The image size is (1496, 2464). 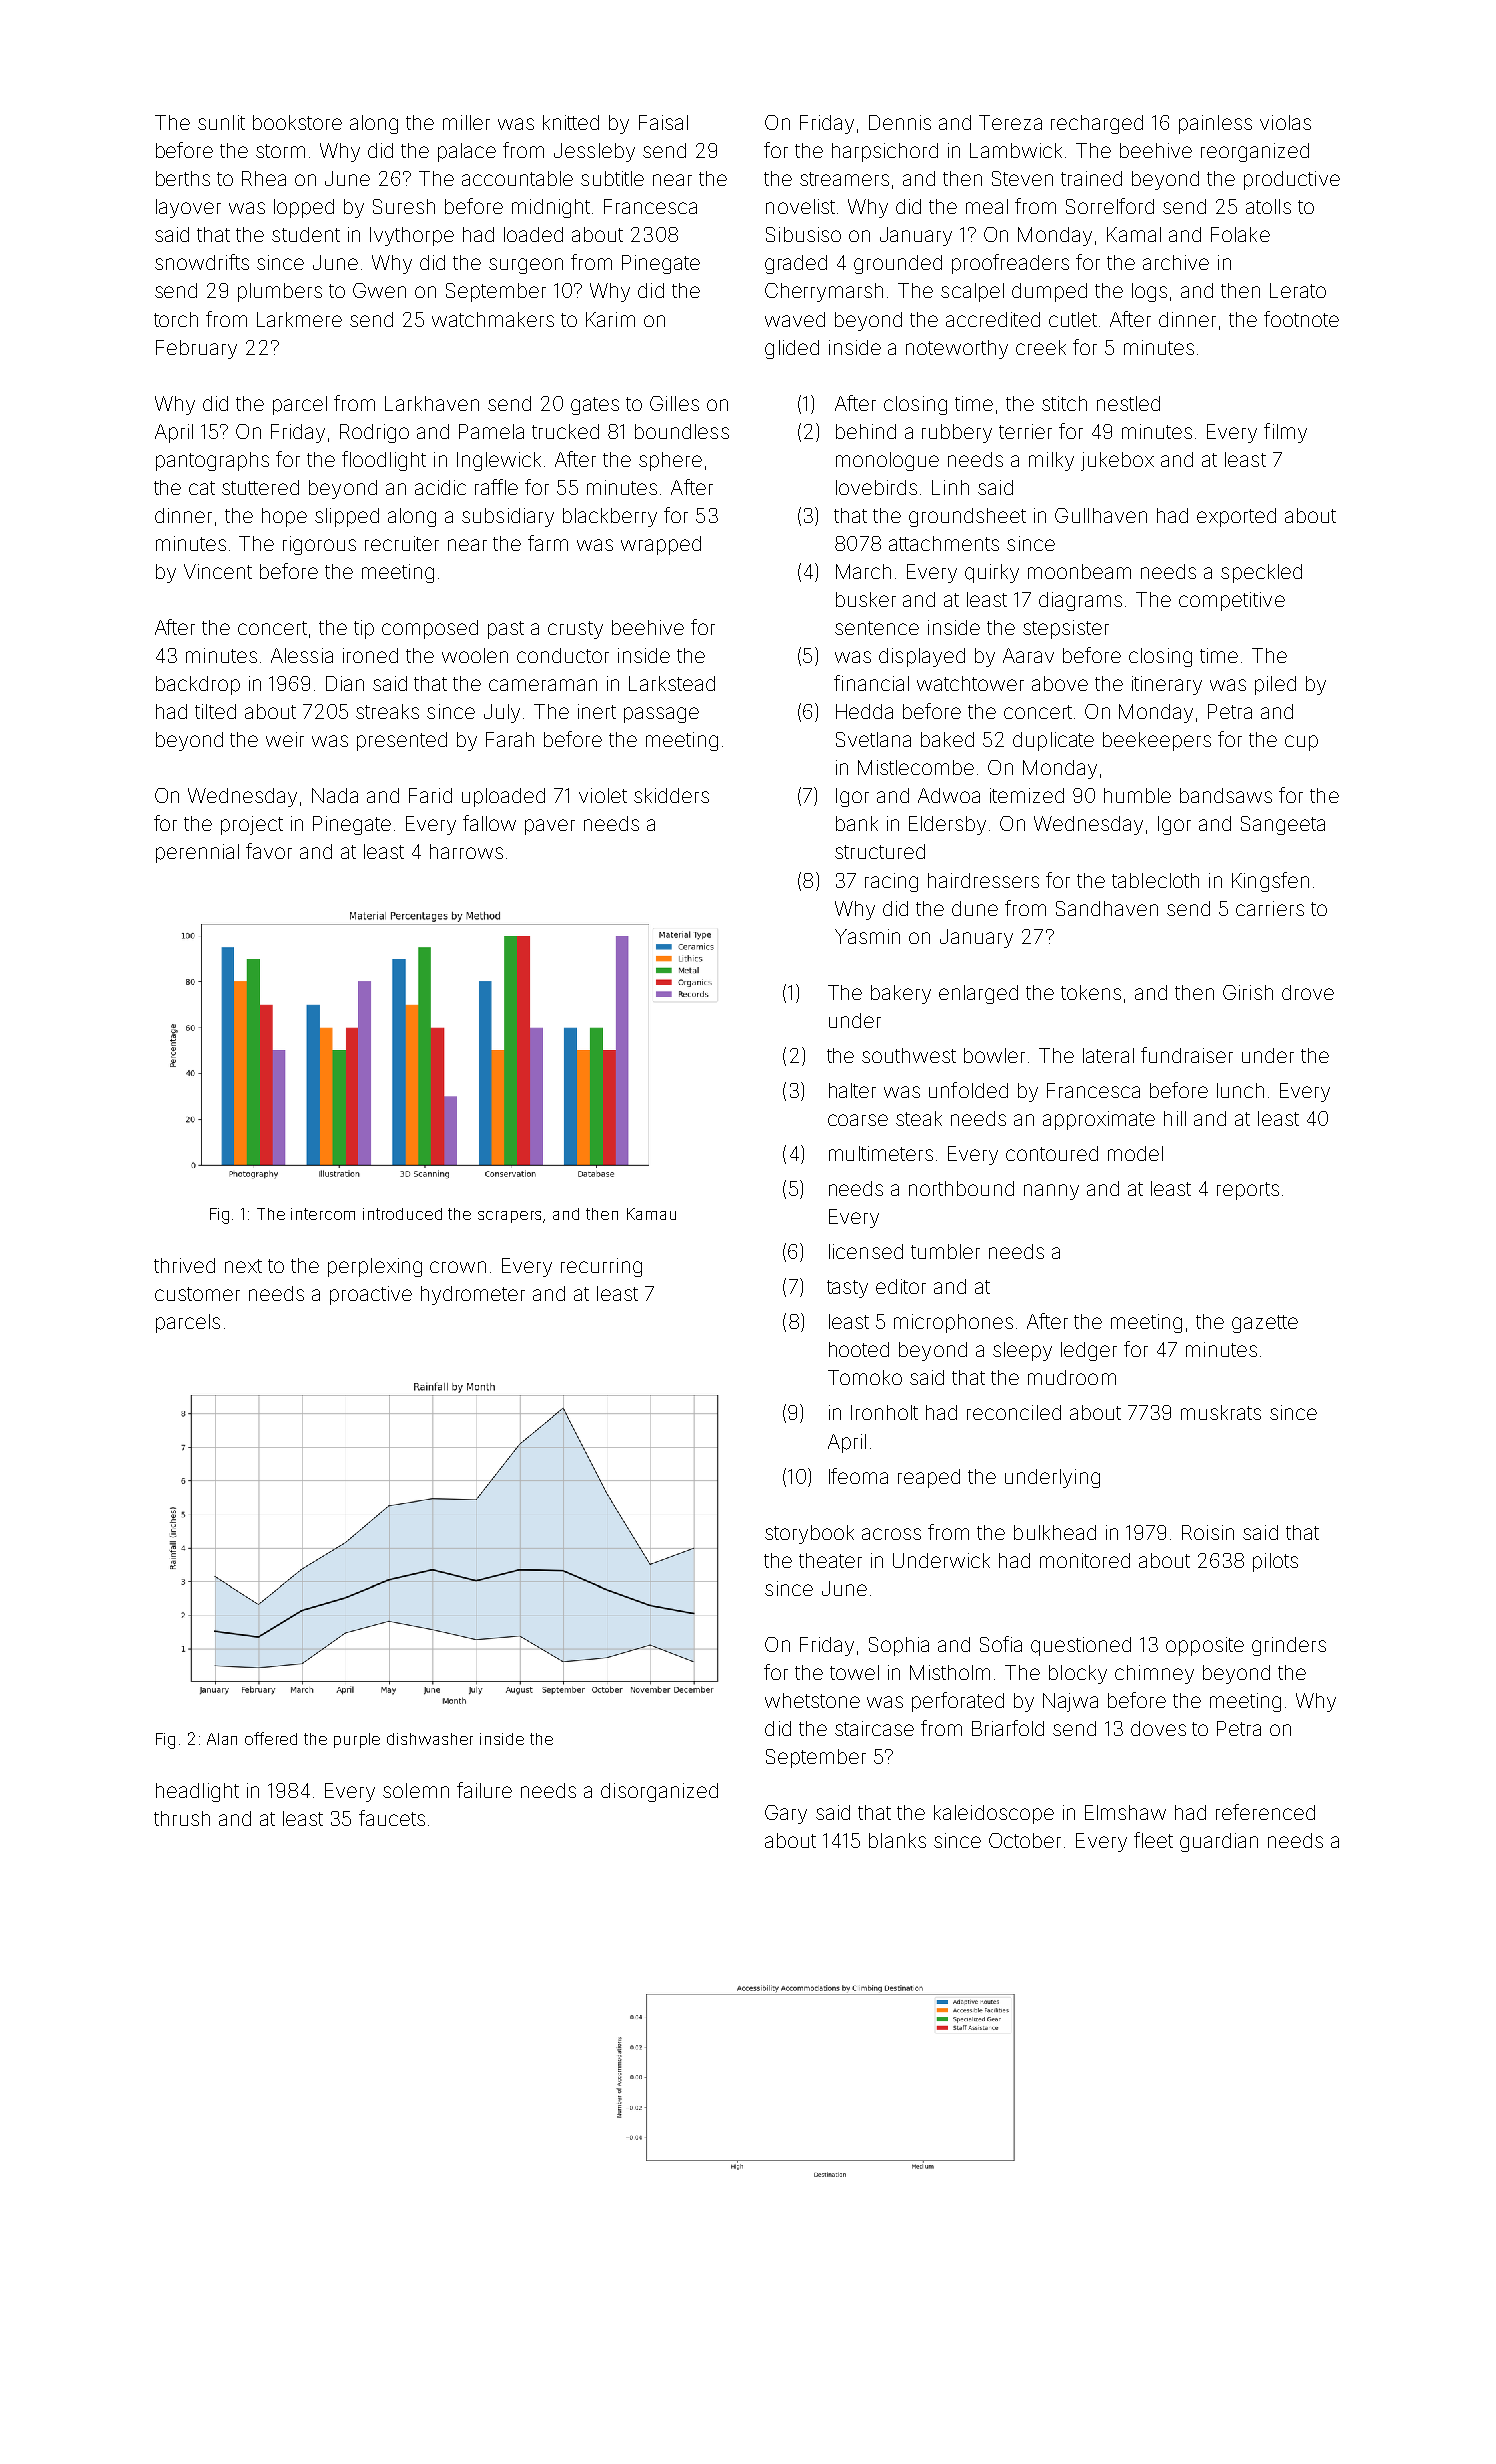 I want to click on pilots, so click(x=1275, y=1562).
